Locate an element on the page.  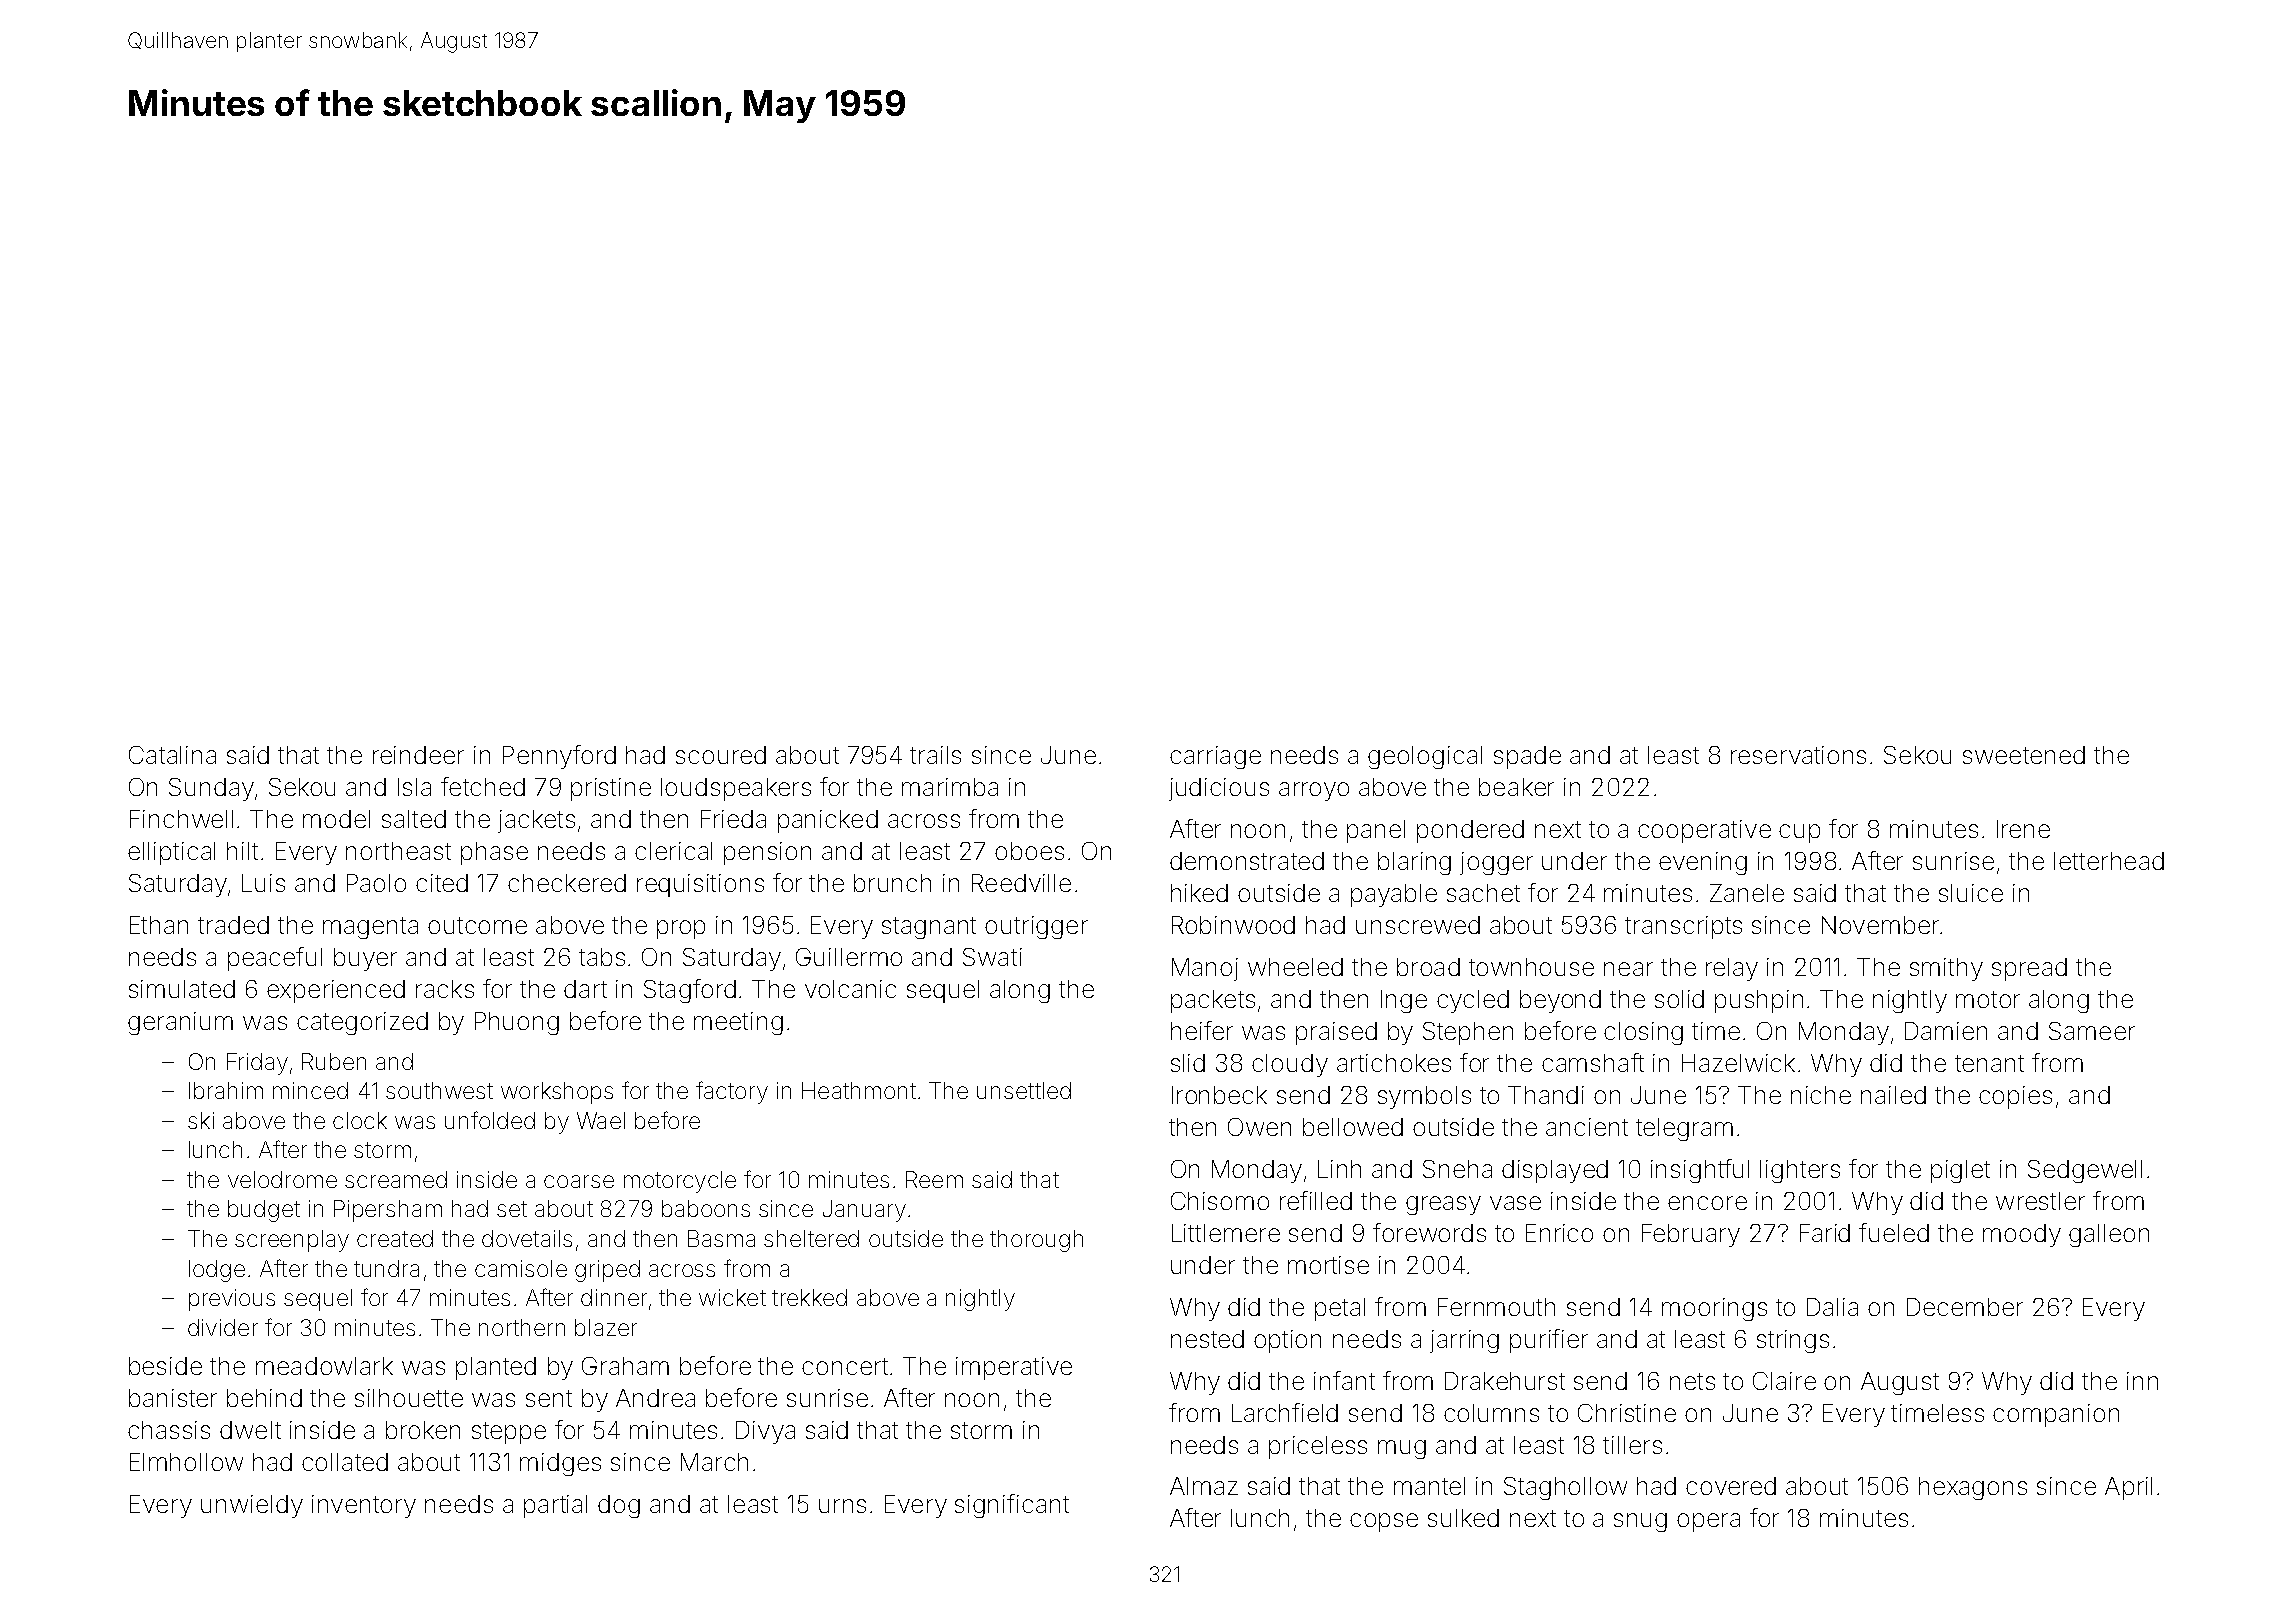
copies is located at coordinates (2015, 1097).
